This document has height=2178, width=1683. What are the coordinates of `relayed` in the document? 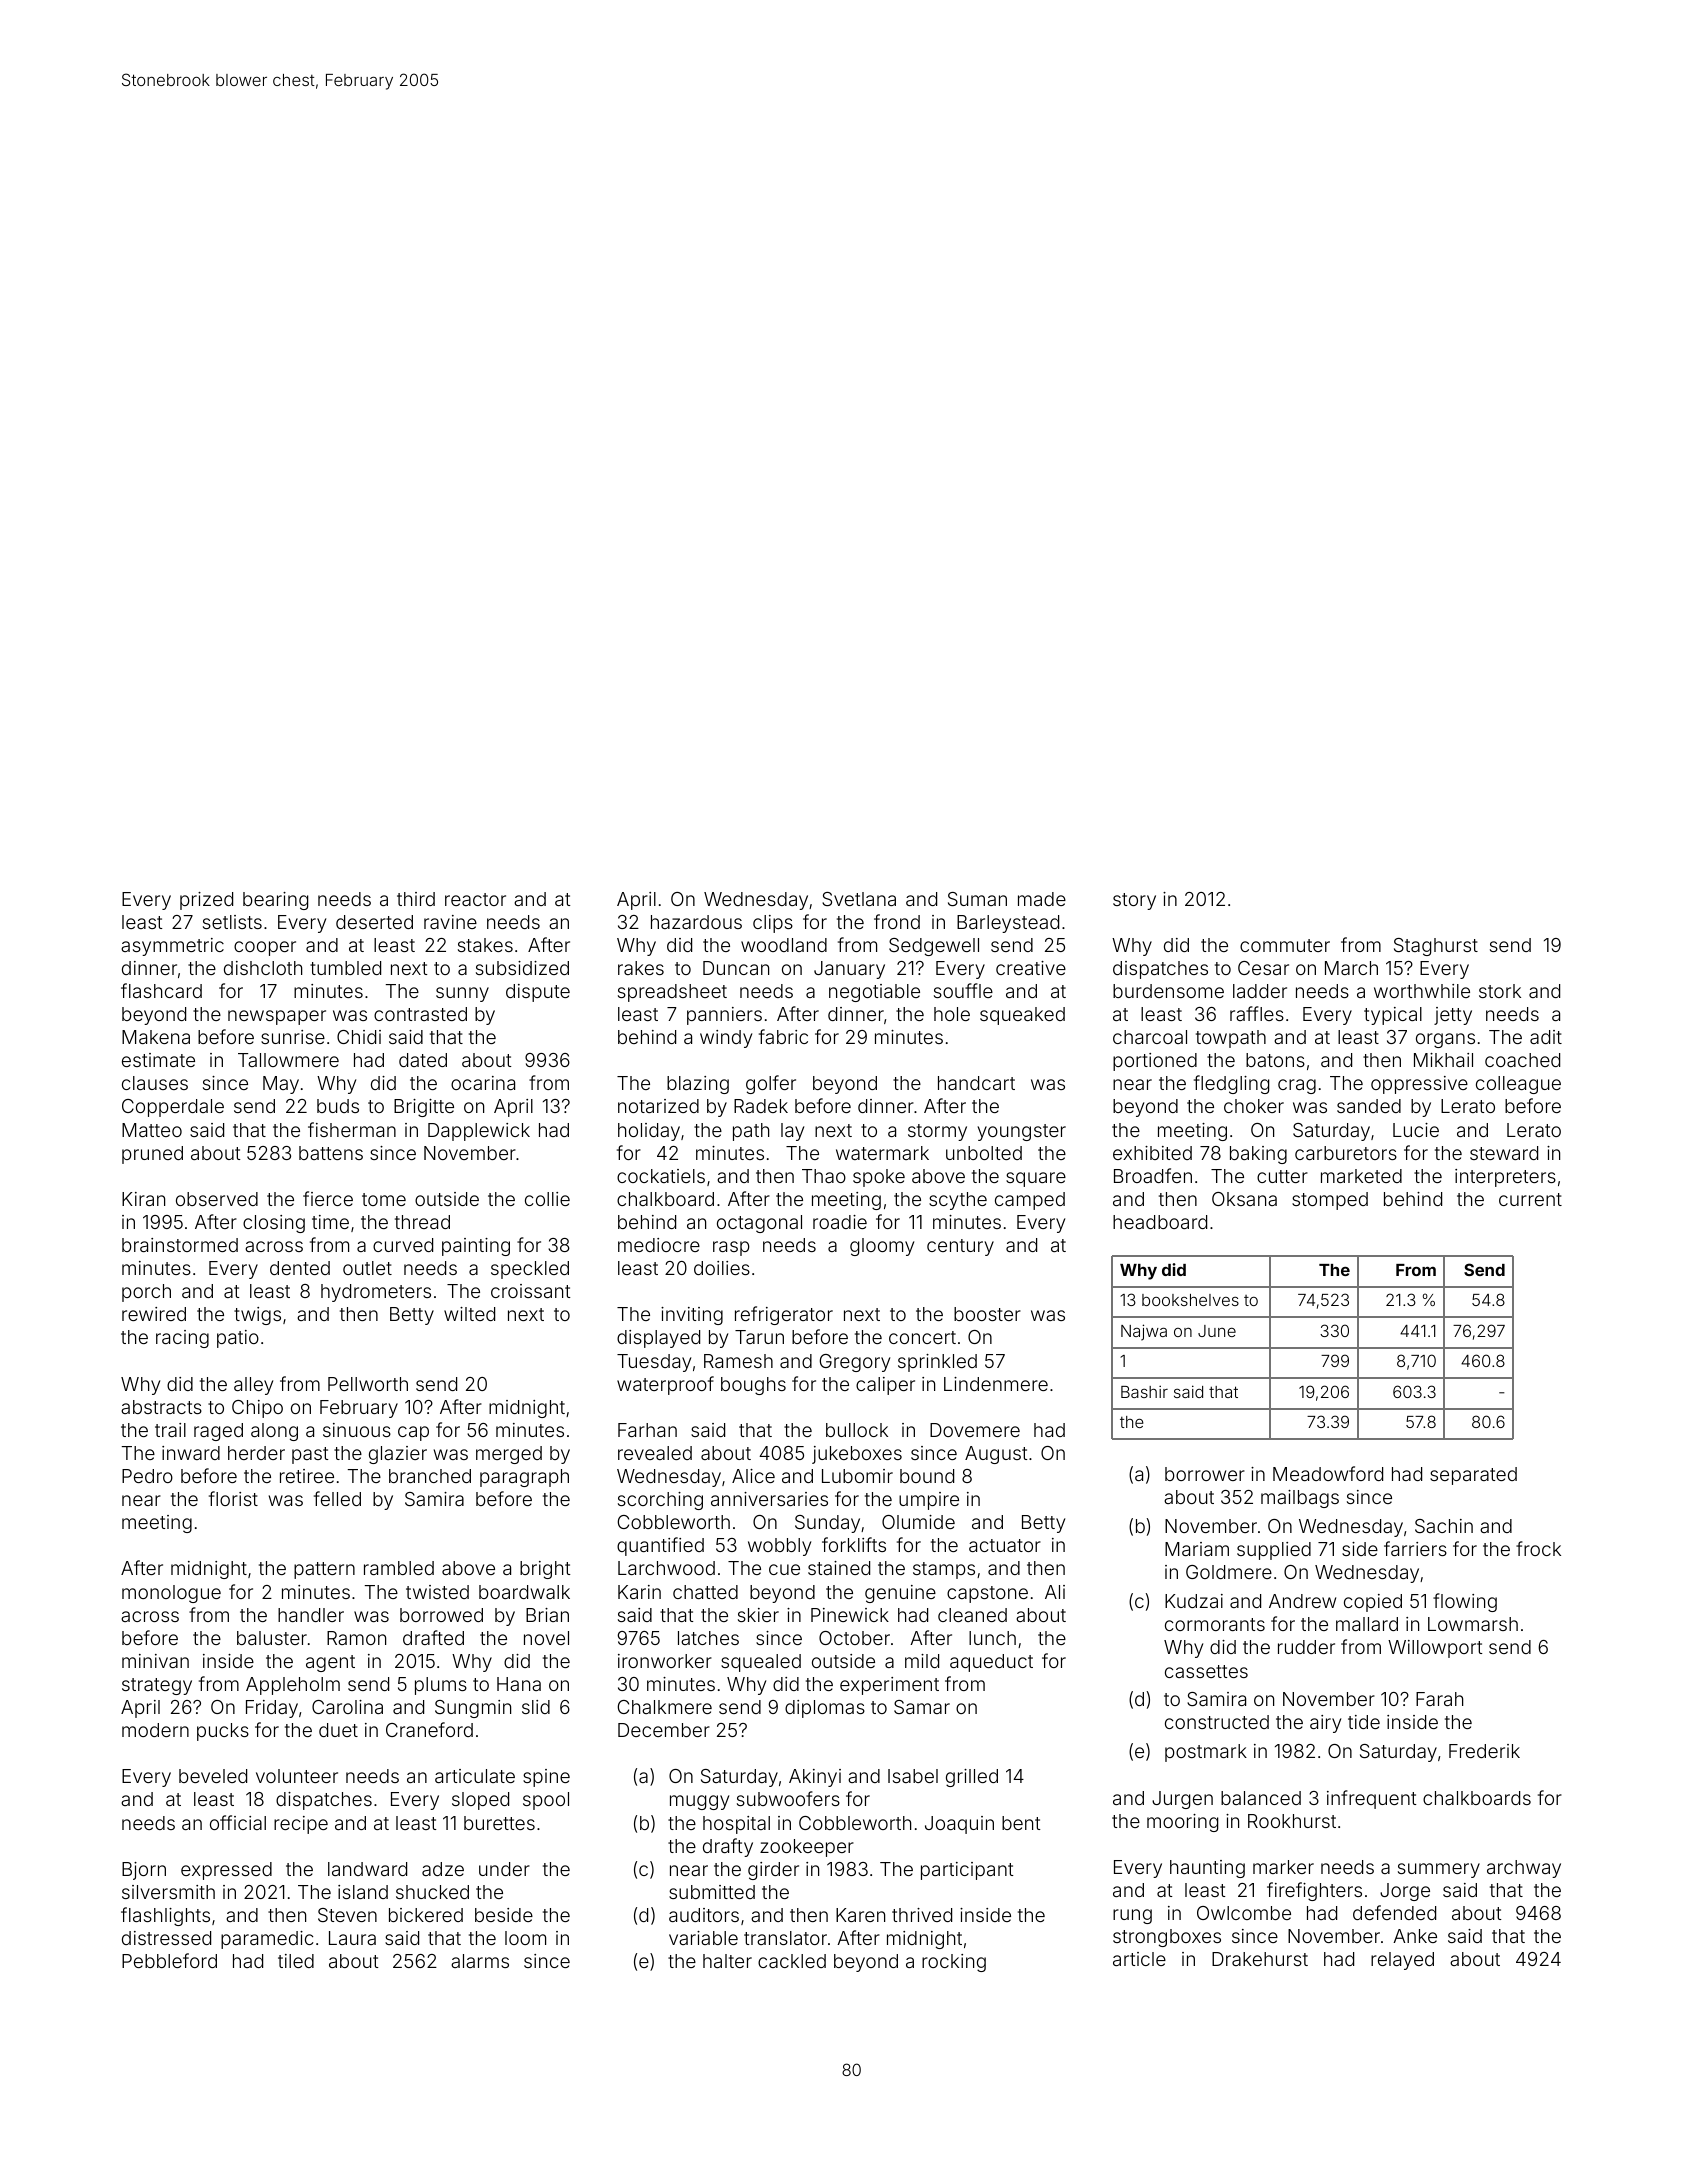 It's located at (1402, 1961).
